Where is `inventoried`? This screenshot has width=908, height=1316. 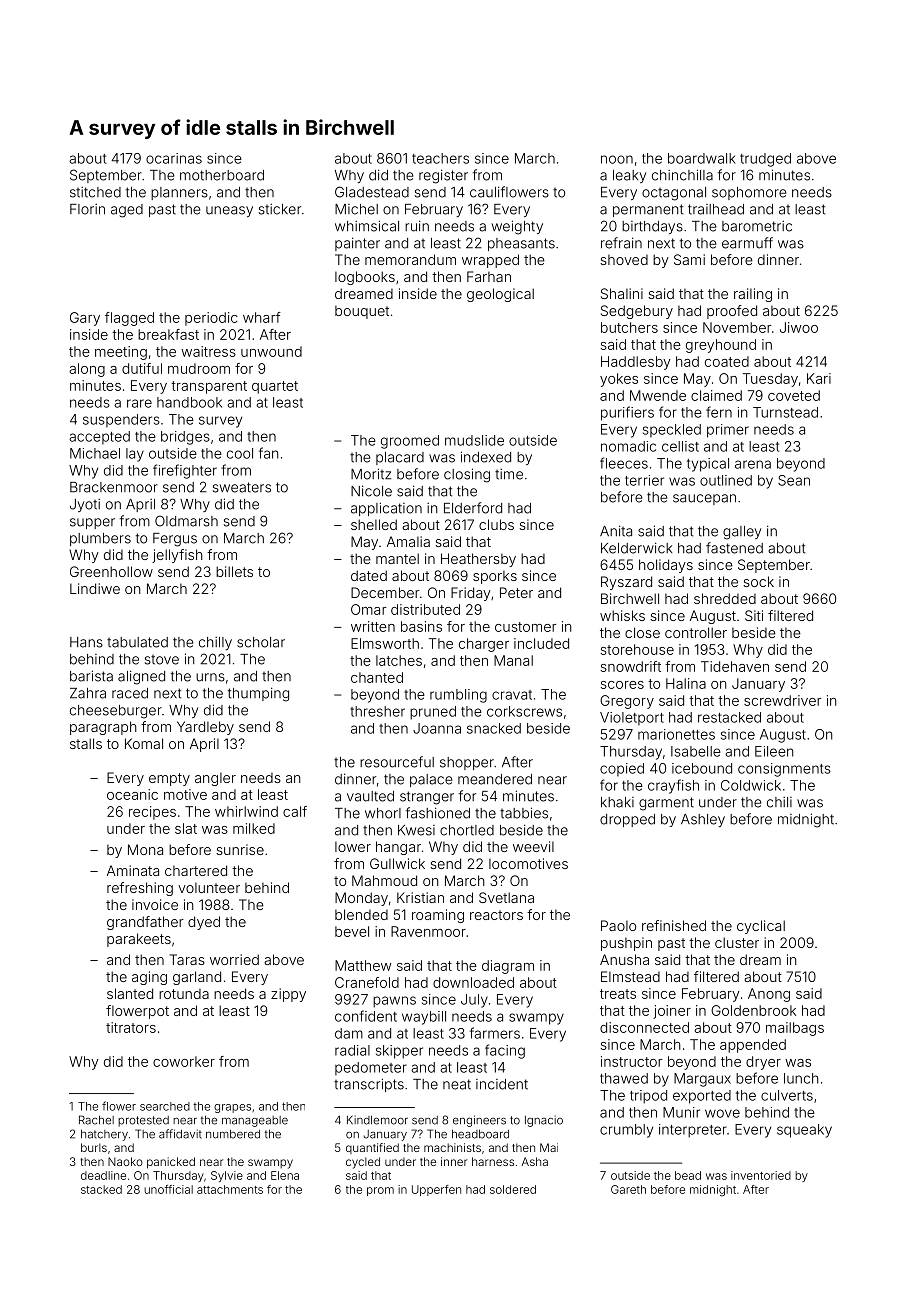 inventoried is located at coordinates (761, 1175).
